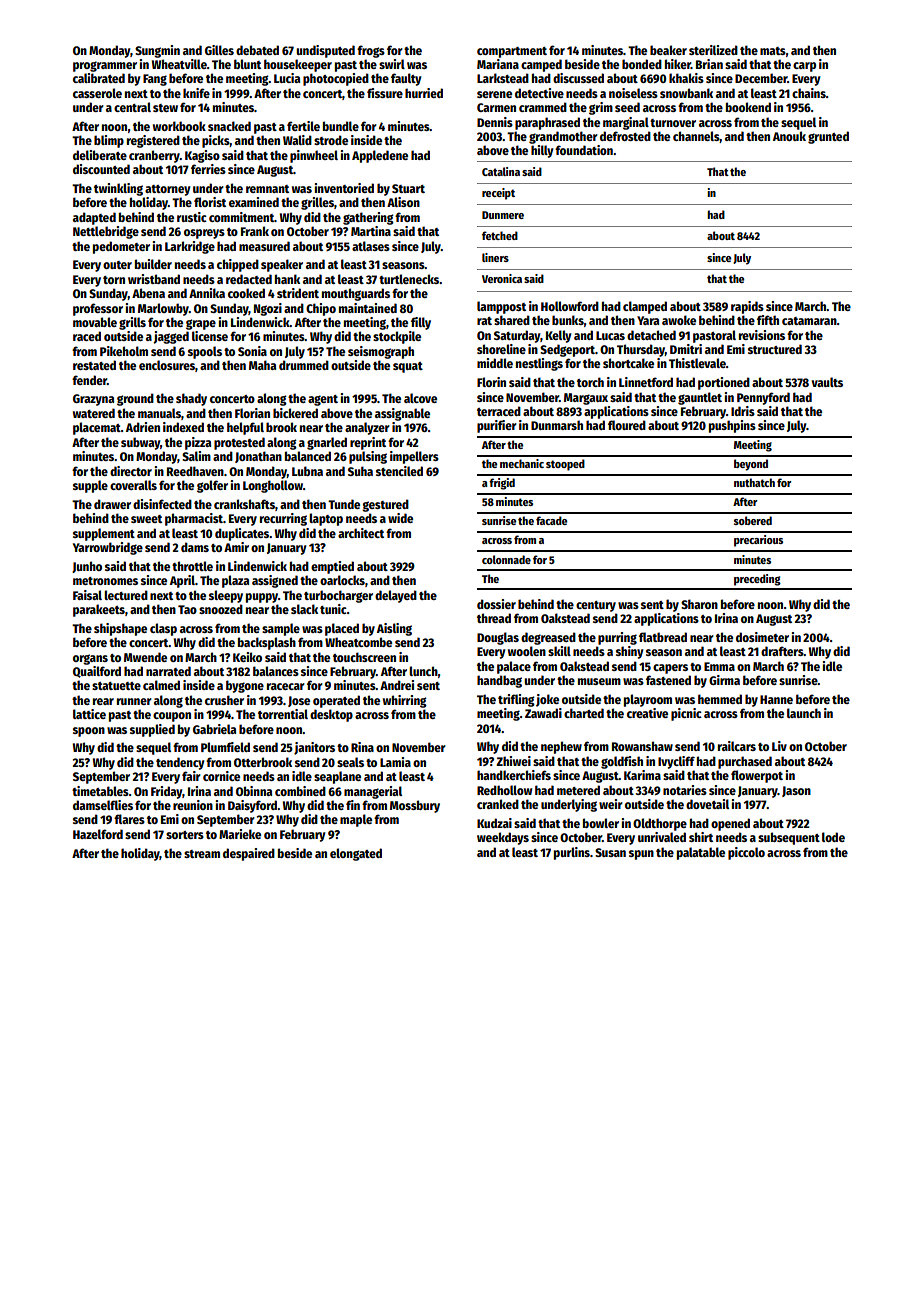 Image resolution: width=924 pixels, height=1308 pixels. What do you see at coordinates (109, 141) in the page?
I see `blimp` at bounding box center [109, 141].
